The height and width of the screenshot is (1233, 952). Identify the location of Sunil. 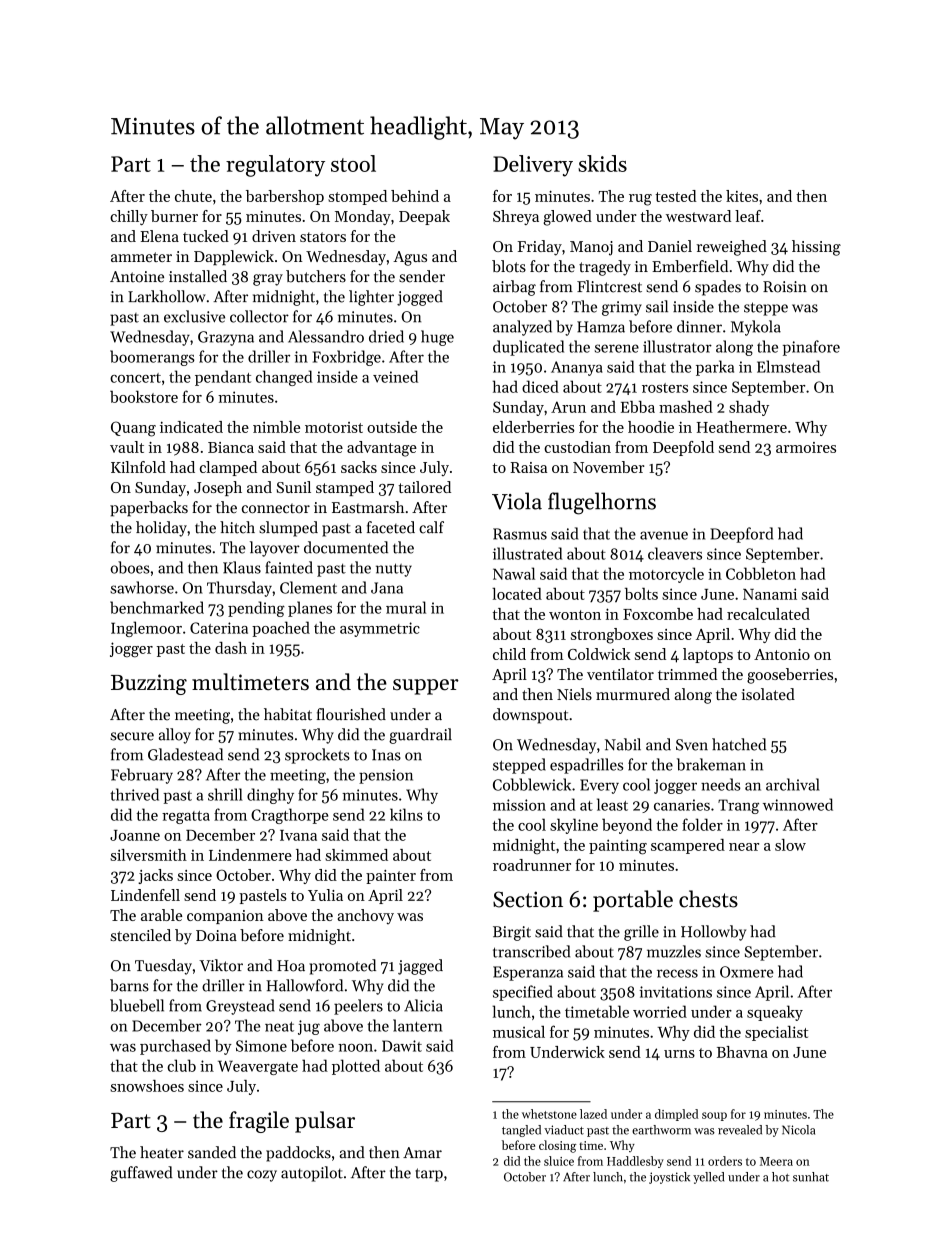
(293, 487).
